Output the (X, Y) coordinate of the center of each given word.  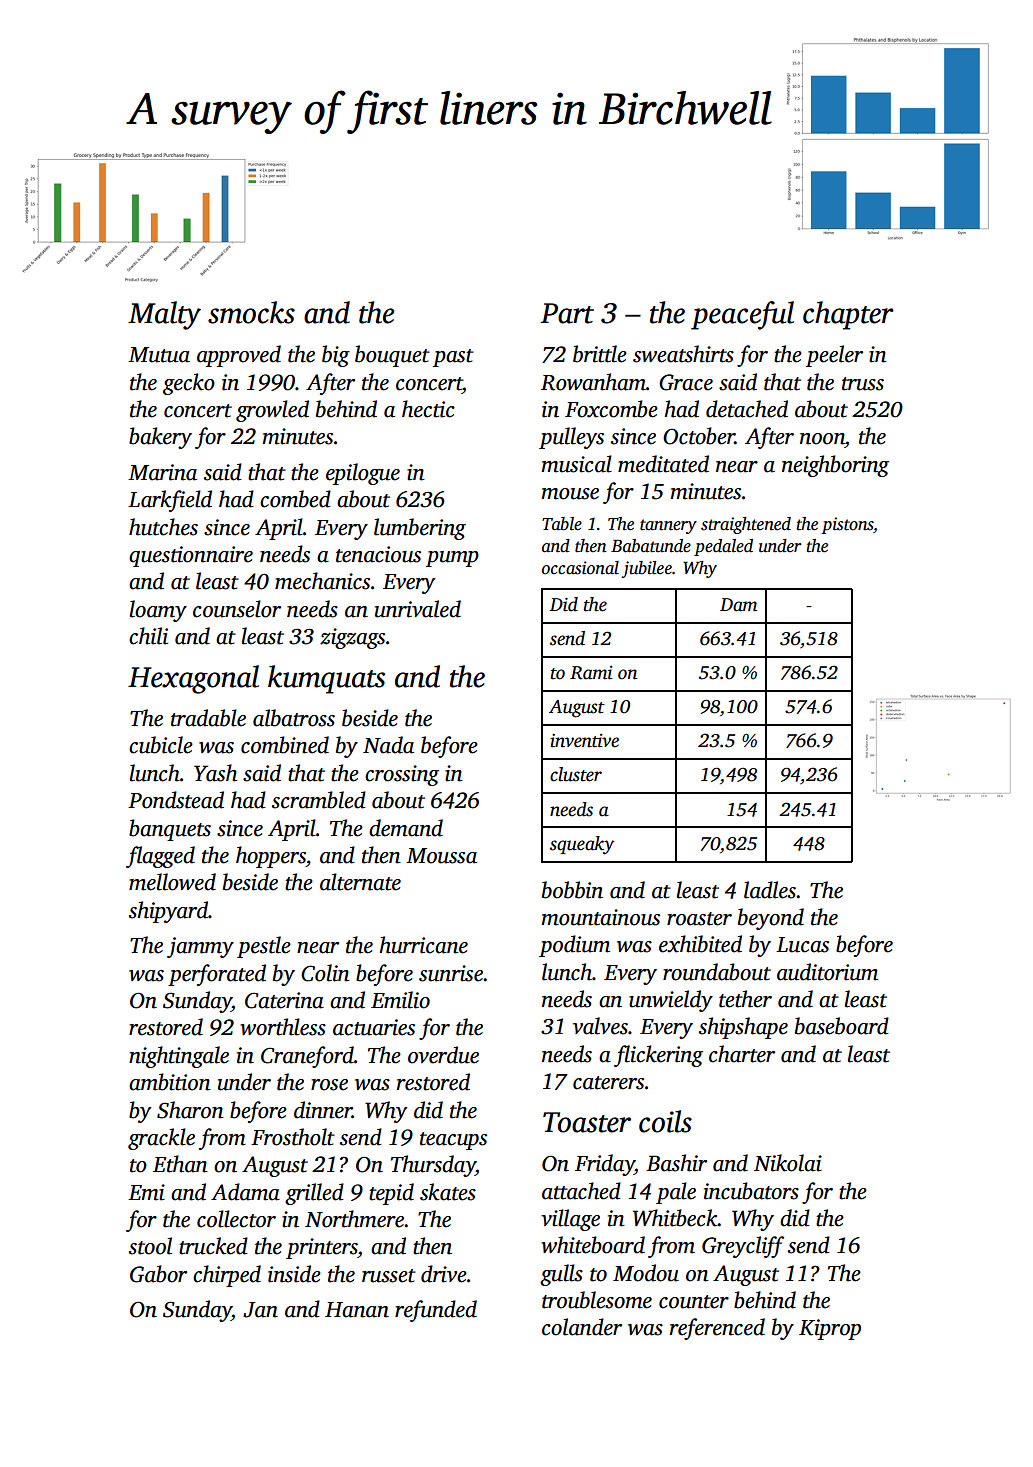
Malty (164, 315)
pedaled (723, 547)
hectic (428, 409)
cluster (576, 774)
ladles (770, 890)
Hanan (357, 1310)
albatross (294, 718)
